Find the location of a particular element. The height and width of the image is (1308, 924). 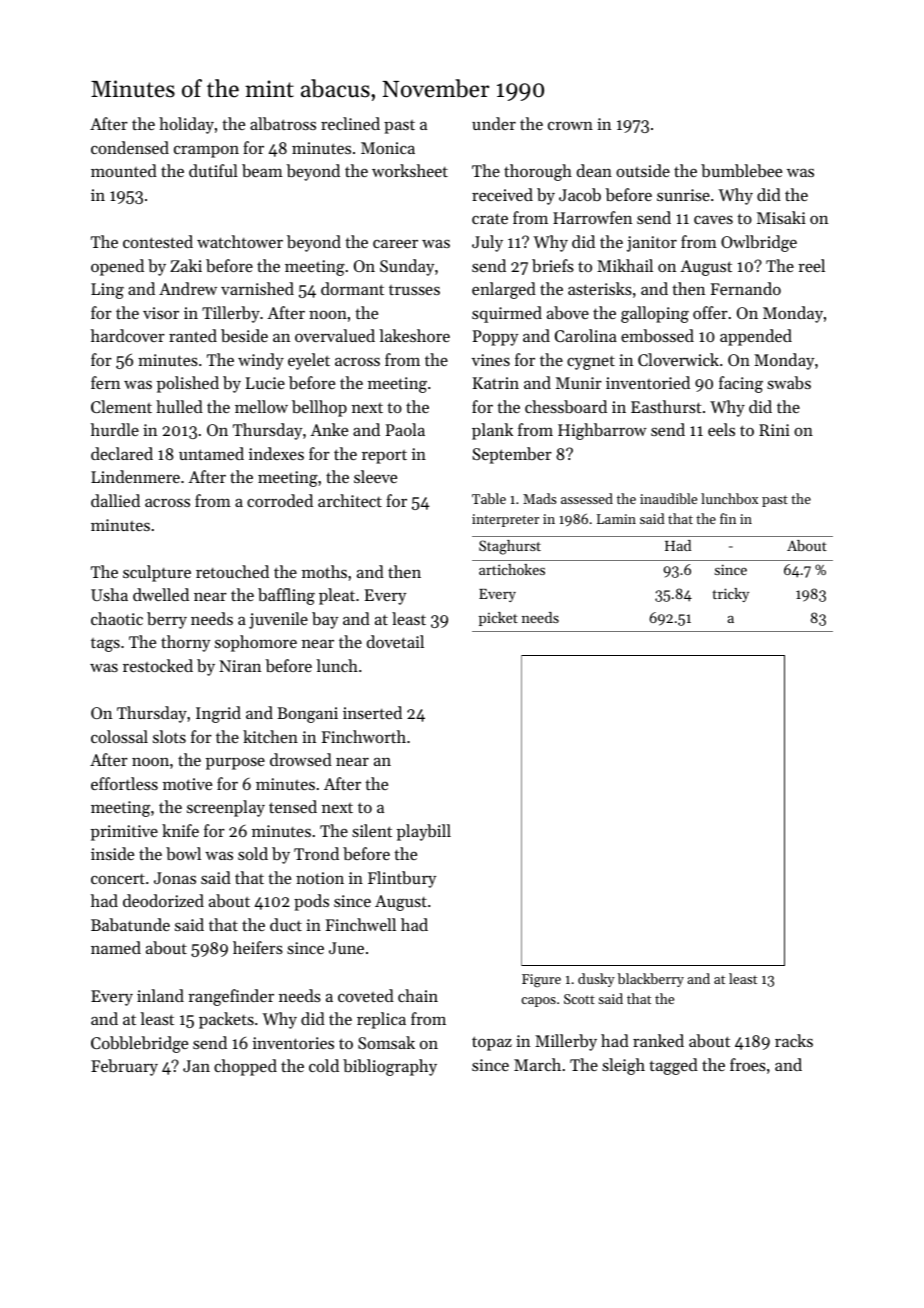

slots is located at coordinates (169, 736).
